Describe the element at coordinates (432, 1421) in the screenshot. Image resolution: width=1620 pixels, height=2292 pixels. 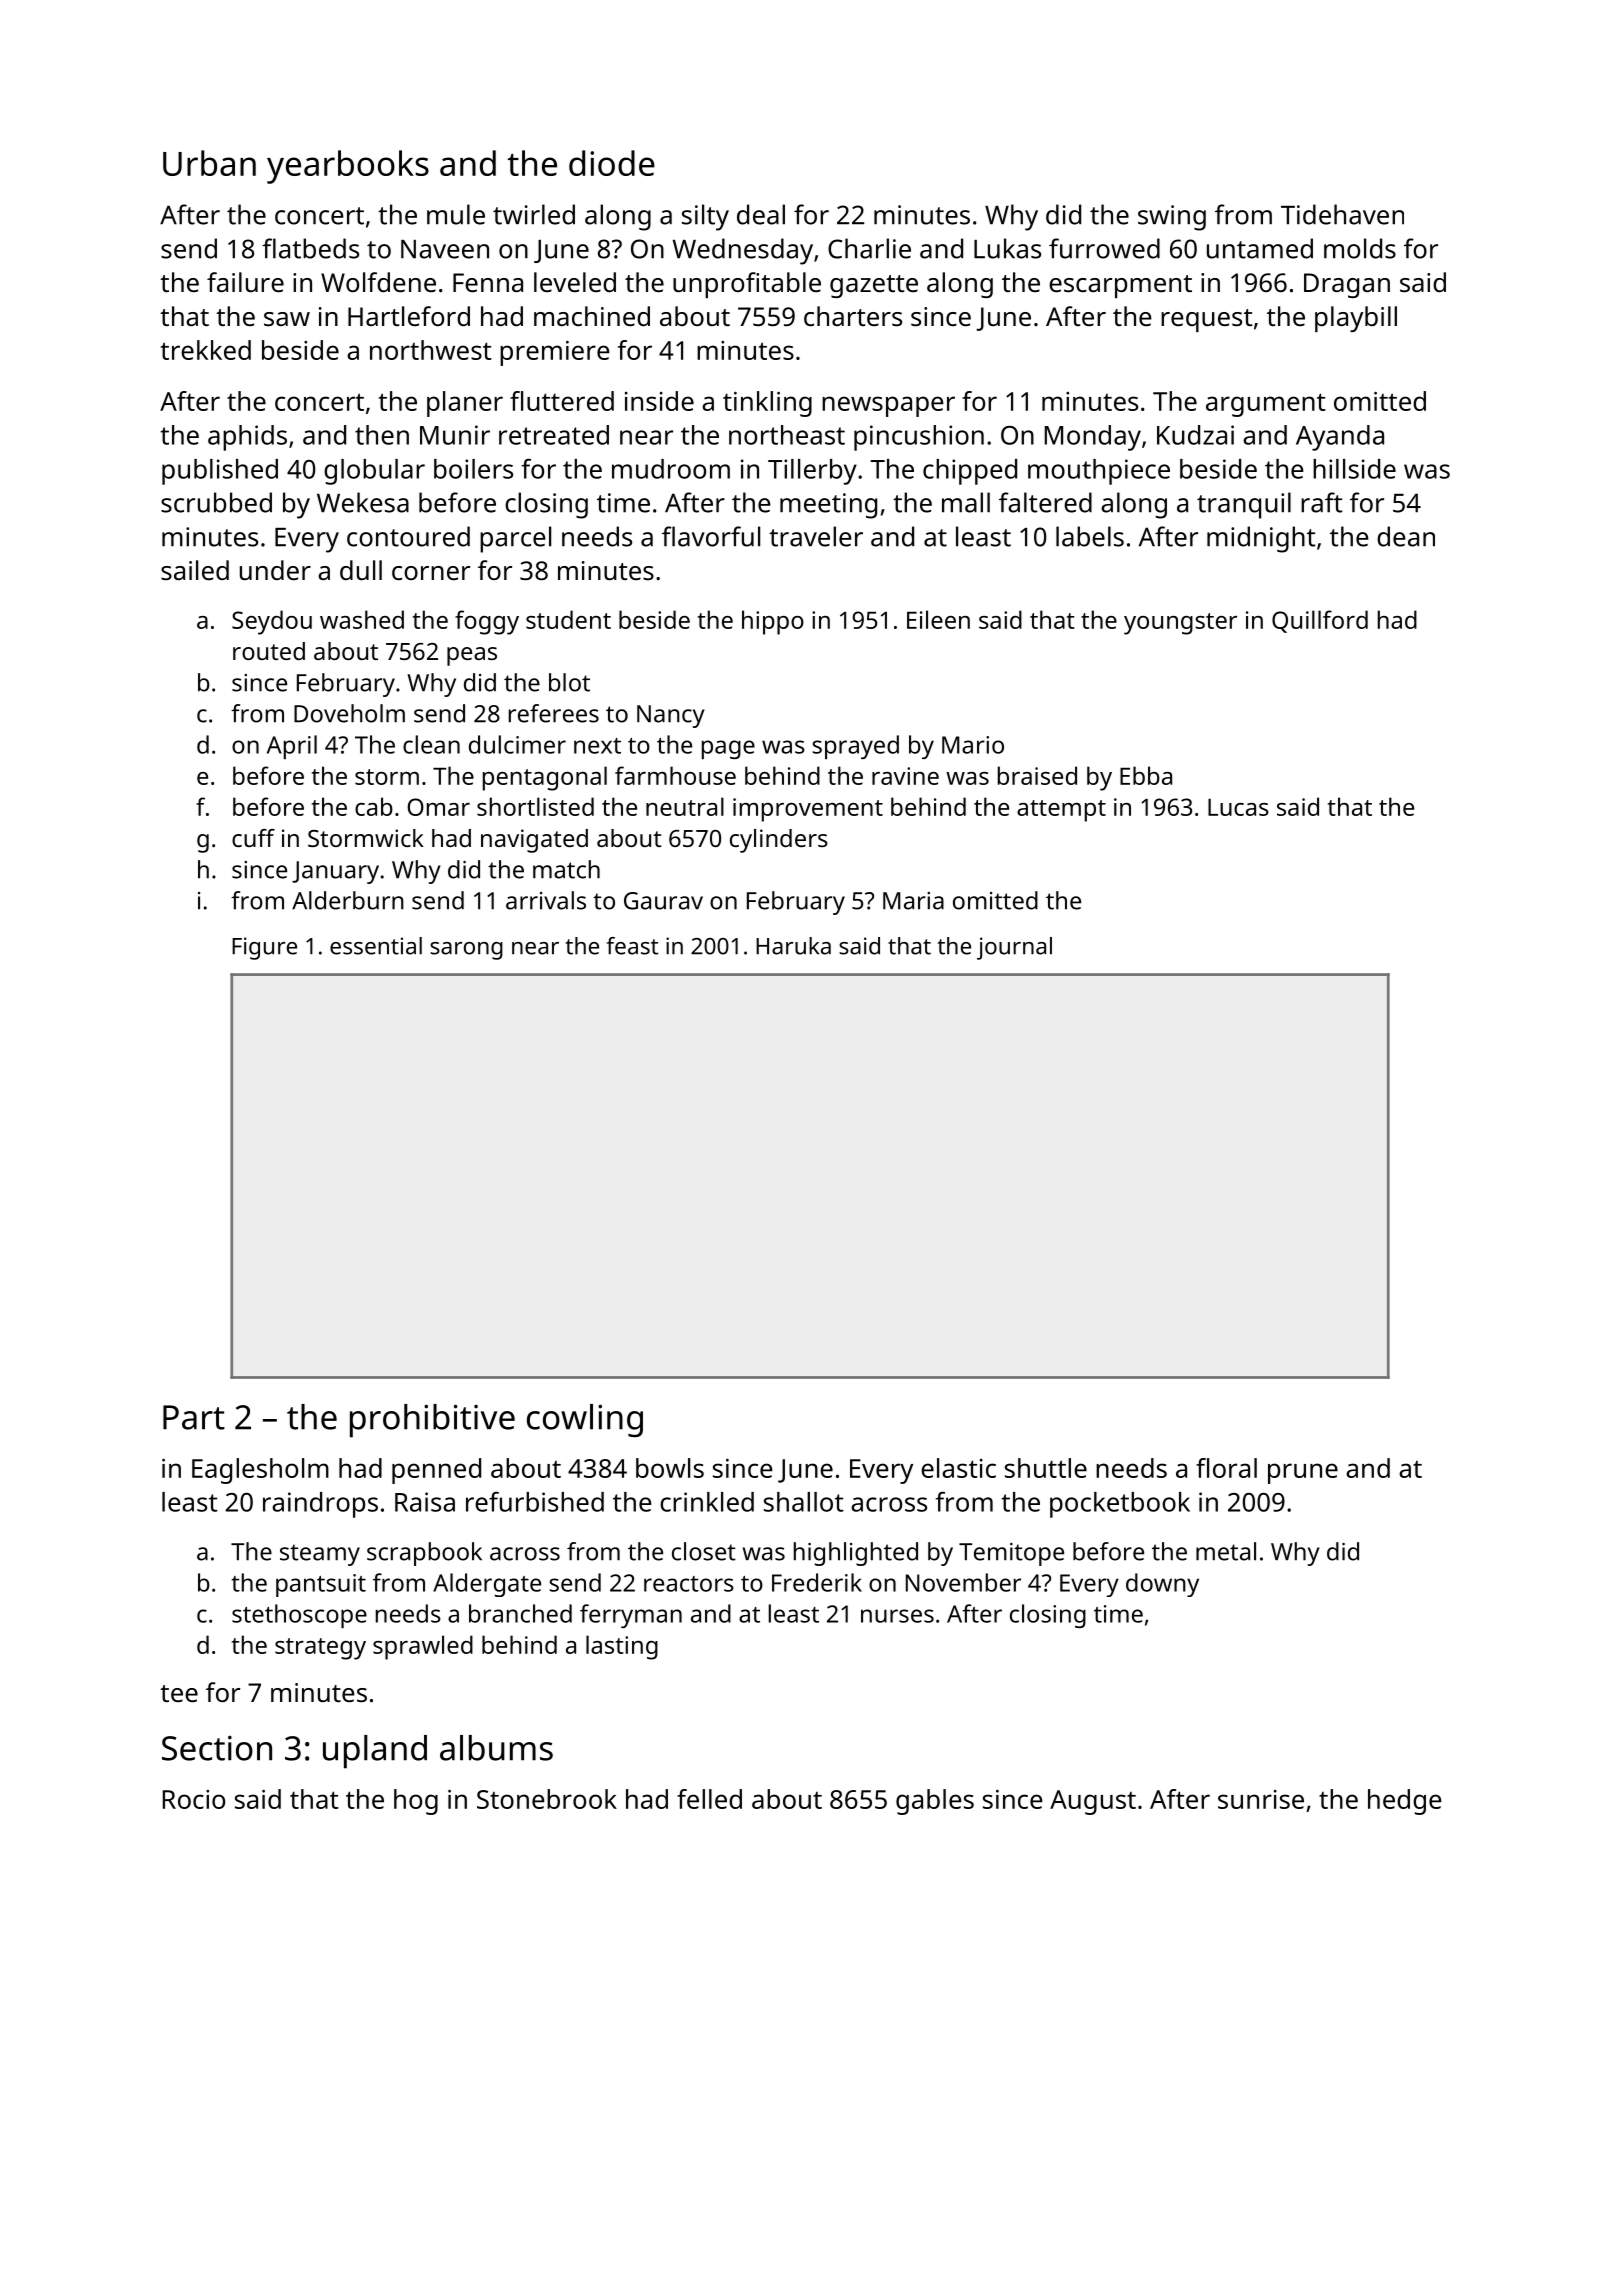
I see `prohibitive` at that location.
